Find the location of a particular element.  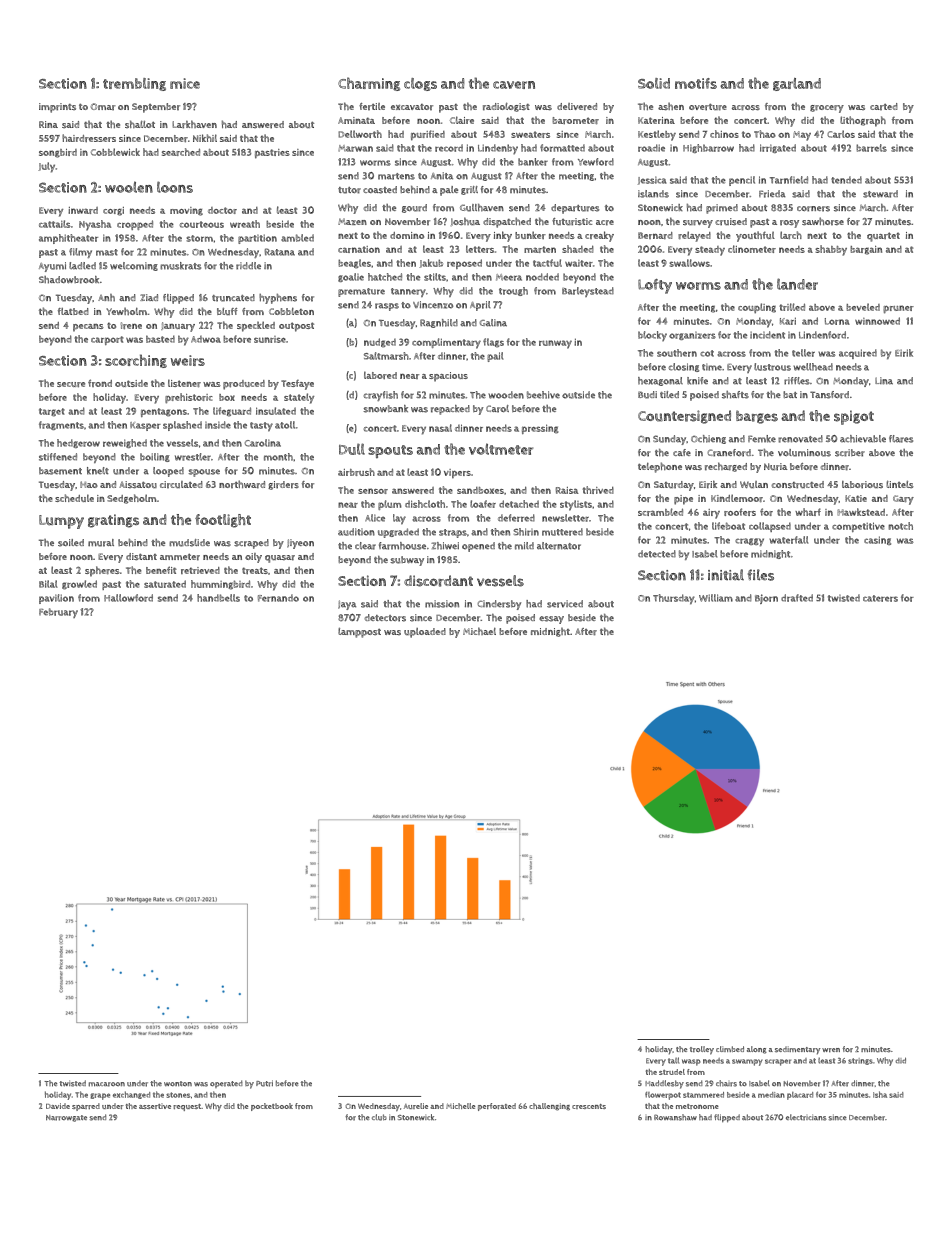

inward is located at coordinates (83, 210).
